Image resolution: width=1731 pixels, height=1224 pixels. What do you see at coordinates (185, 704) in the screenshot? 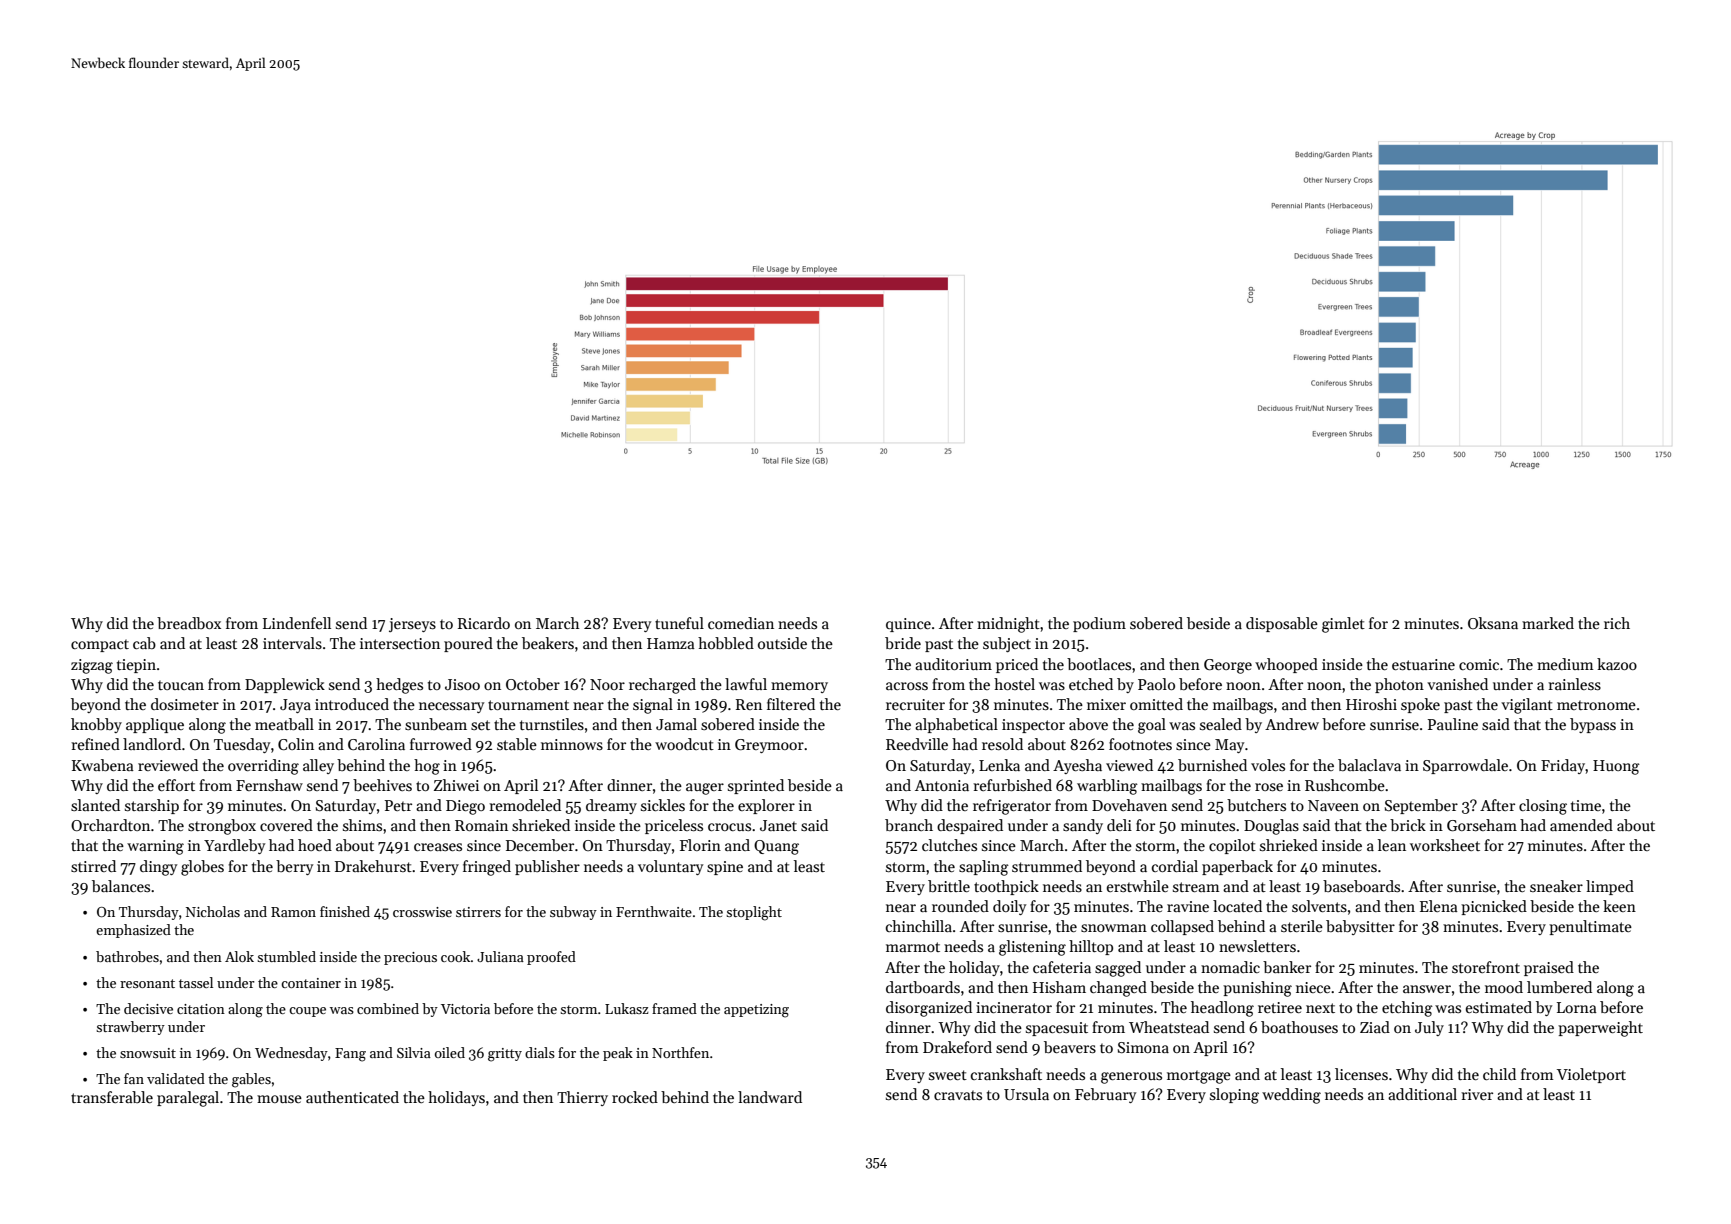
I see `dosimeter` at bounding box center [185, 704].
